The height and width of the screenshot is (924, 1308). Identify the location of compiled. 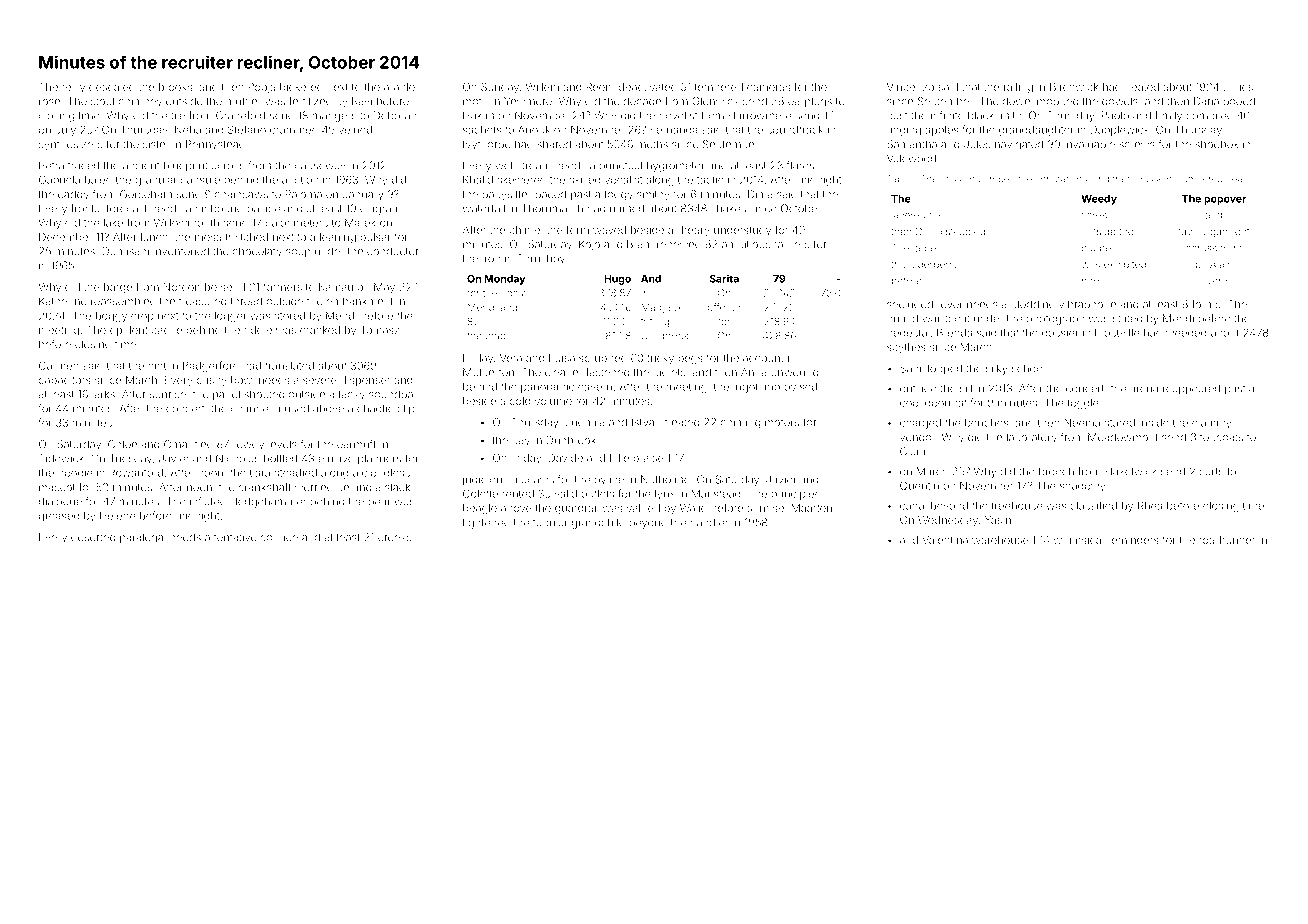
(1209, 116).
